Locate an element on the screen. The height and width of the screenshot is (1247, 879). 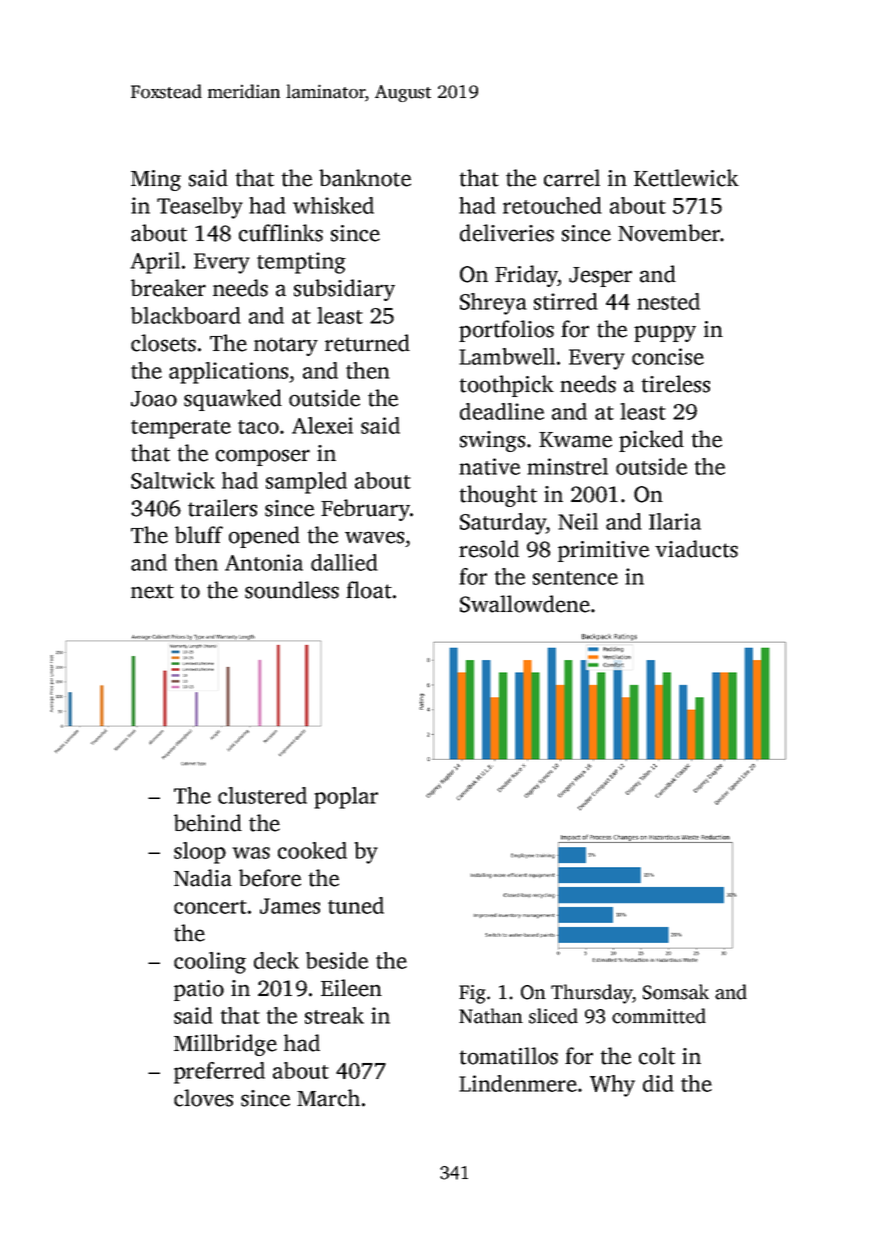
tuned is located at coordinates (356, 905).
